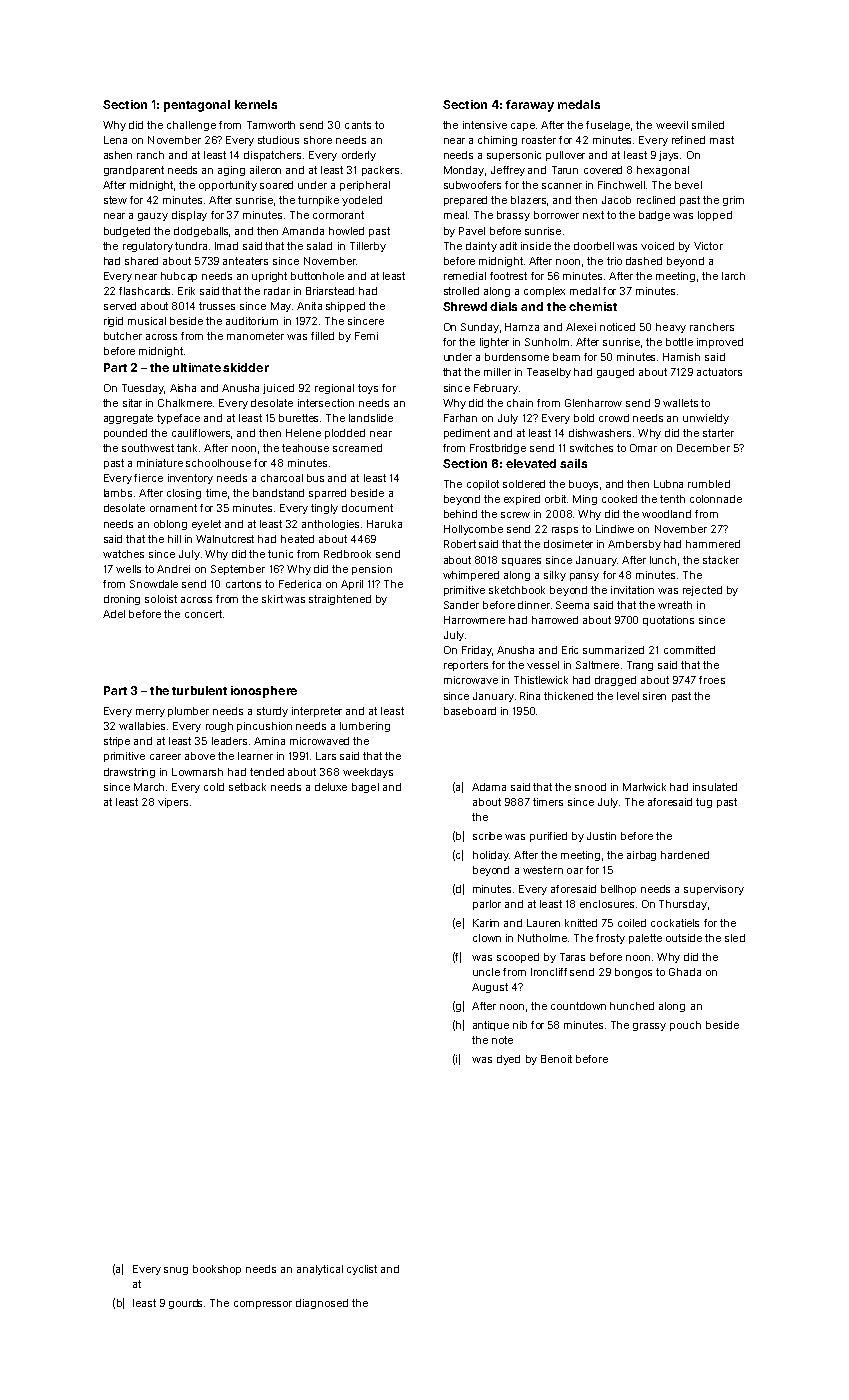 The width and height of the image is (849, 1400). Describe the element at coordinates (185, 1304) in the image. I see `gourds` at that location.
